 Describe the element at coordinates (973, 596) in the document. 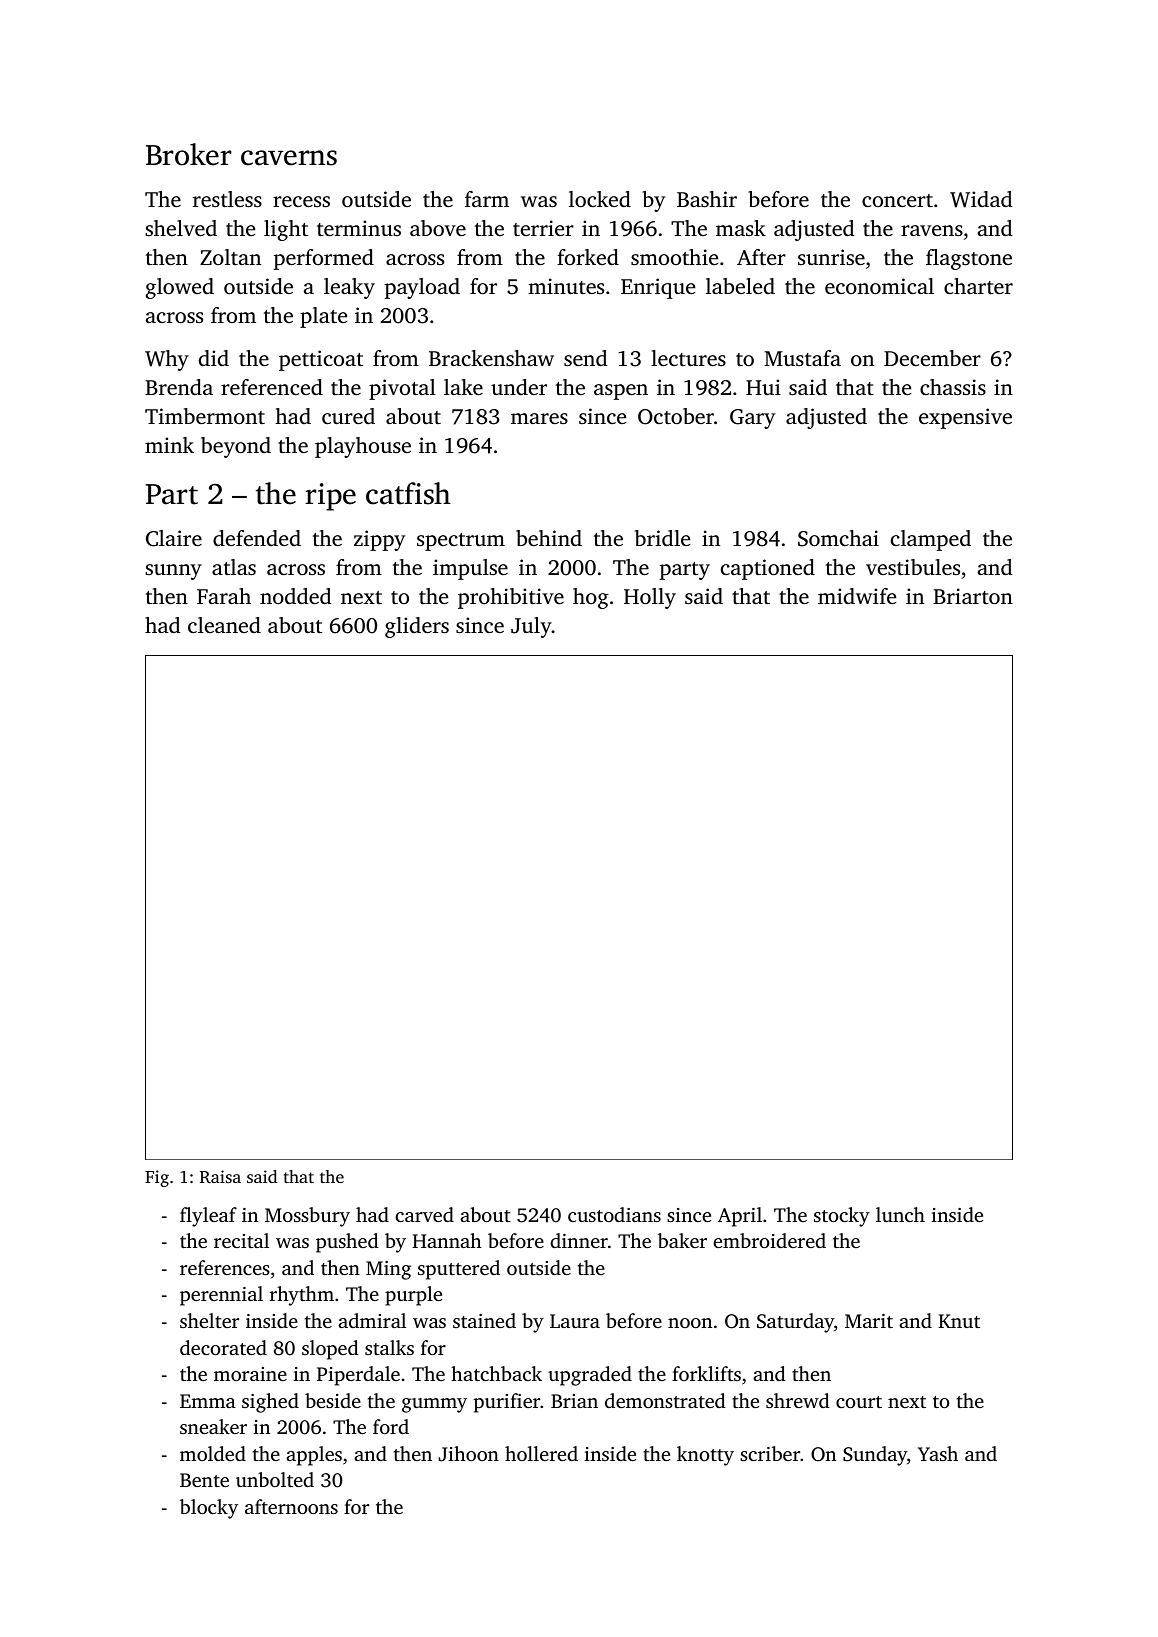

I see `Briarton` at that location.
